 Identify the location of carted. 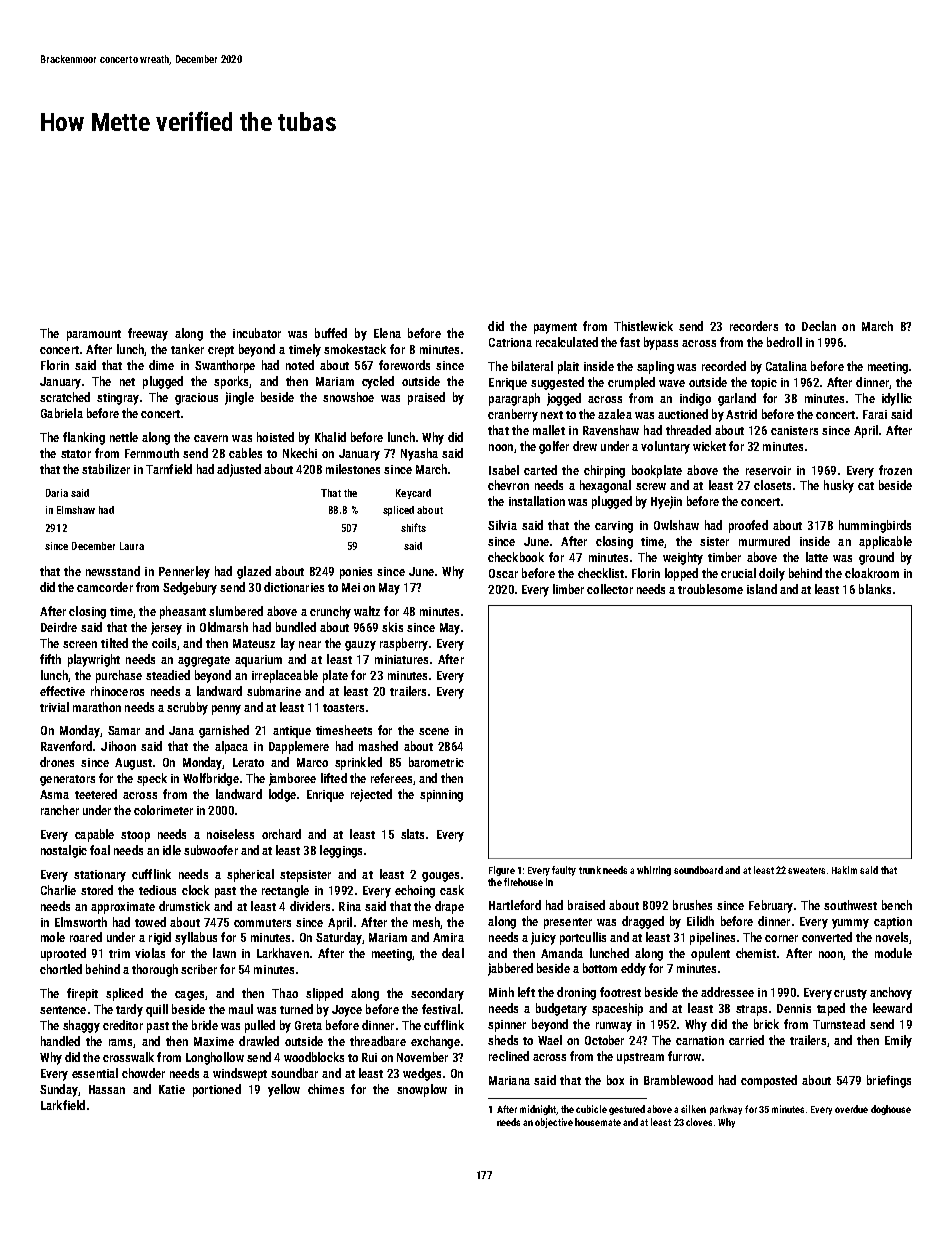
(540, 470).
